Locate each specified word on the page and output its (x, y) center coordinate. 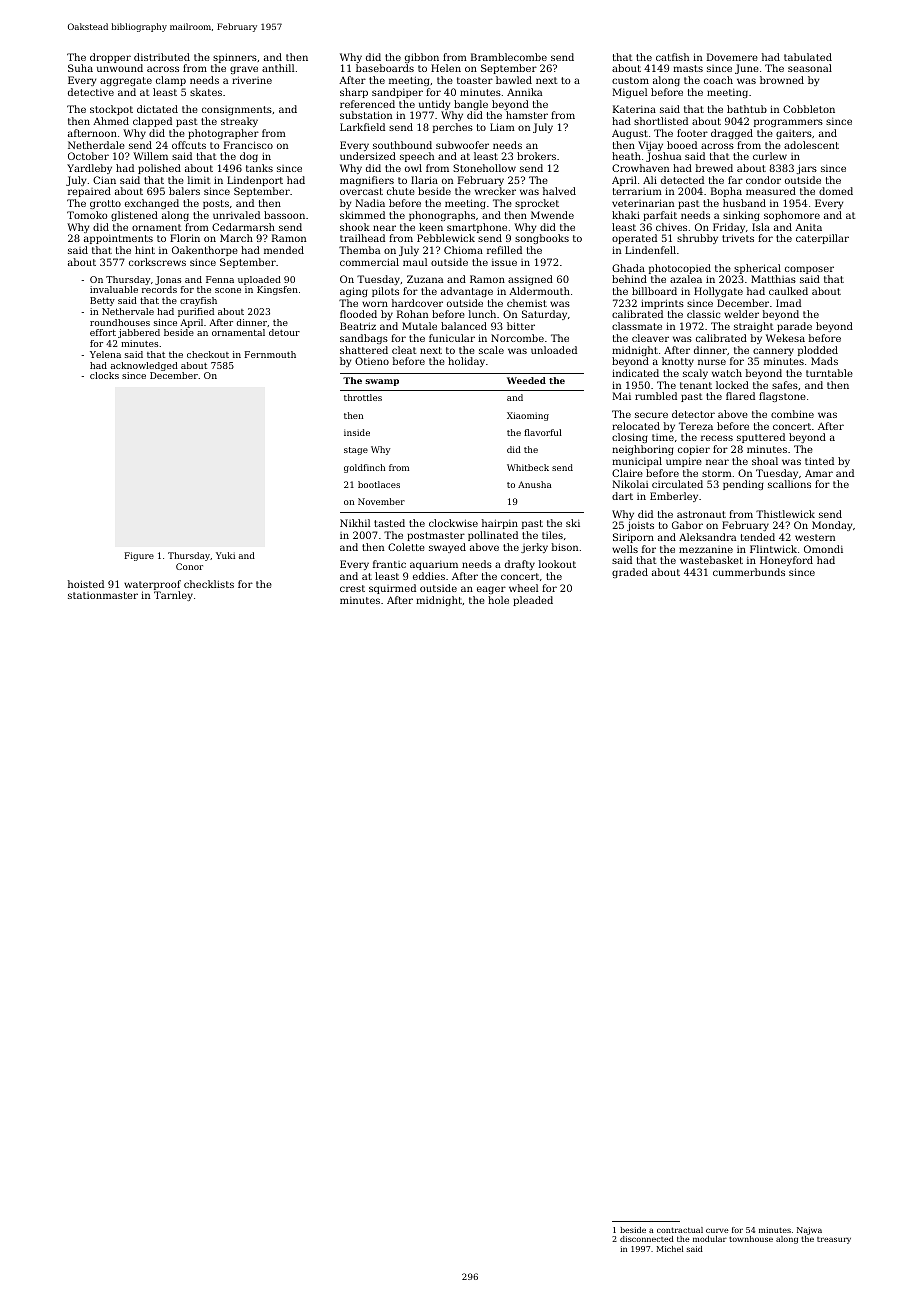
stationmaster (103, 595)
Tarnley (173, 596)
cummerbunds (749, 572)
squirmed (392, 589)
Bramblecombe (509, 57)
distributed (162, 57)
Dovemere (732, 57)
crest (352, 588)
